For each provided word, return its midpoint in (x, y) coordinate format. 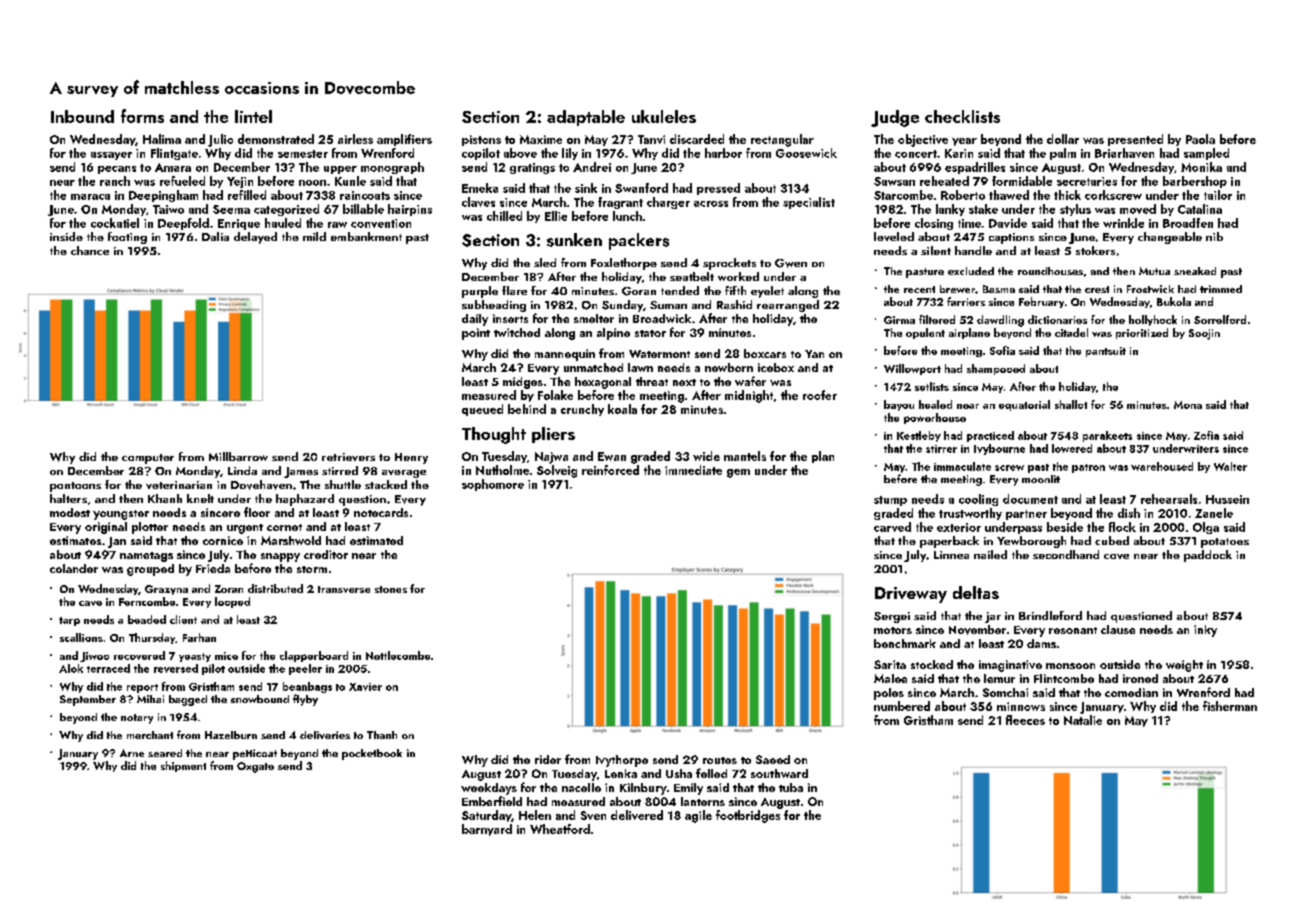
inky (1205, 631)
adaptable (586, 118)
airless (355, 139)
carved (892, 527)
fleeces (1025, 720)
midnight (749, 396)
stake (983, 209)
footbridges (748, 816)
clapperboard (314, 656)
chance (90, 250)
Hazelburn (231, 735)
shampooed (996, 369)
